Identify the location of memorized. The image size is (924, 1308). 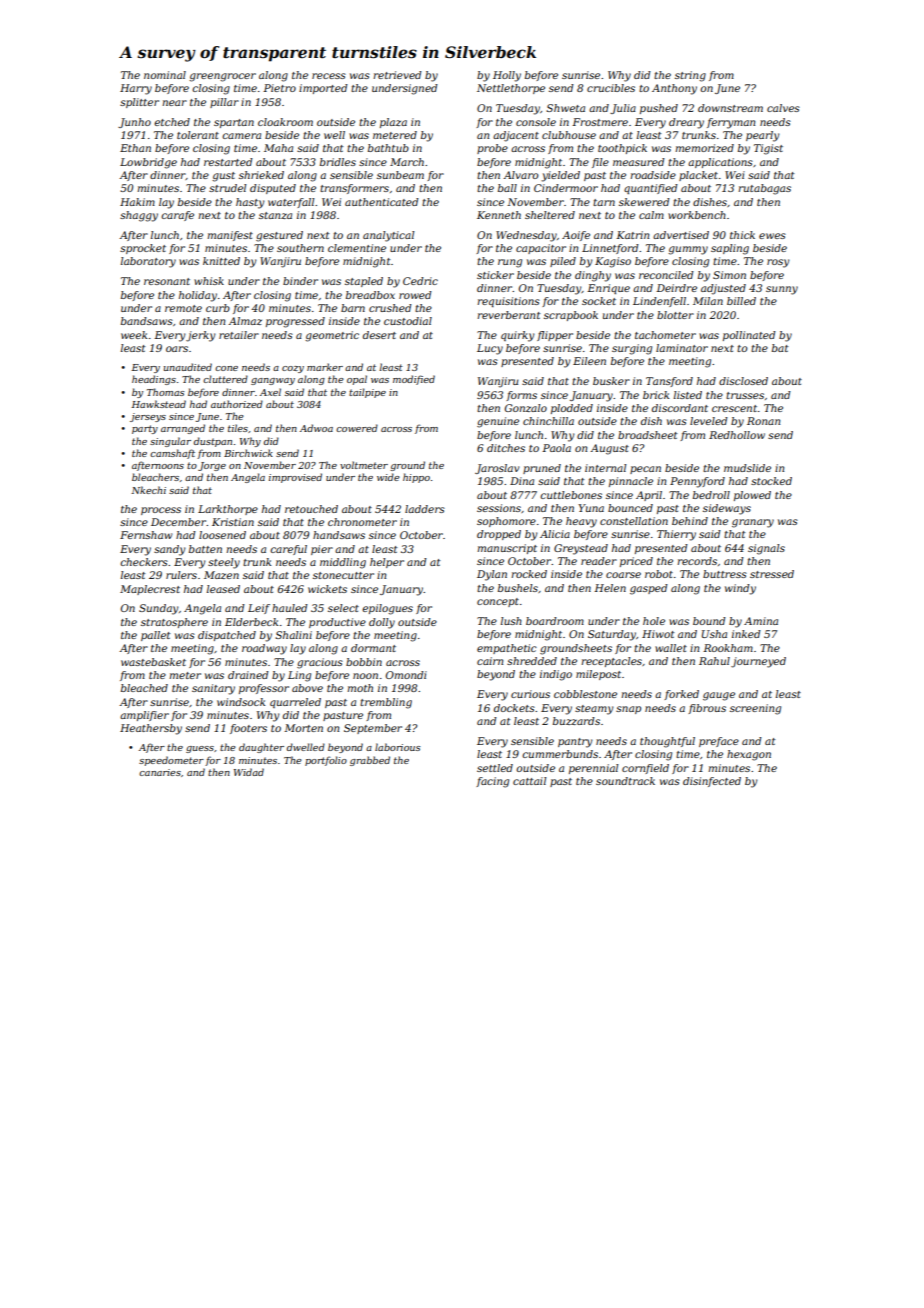
(704, 148).
